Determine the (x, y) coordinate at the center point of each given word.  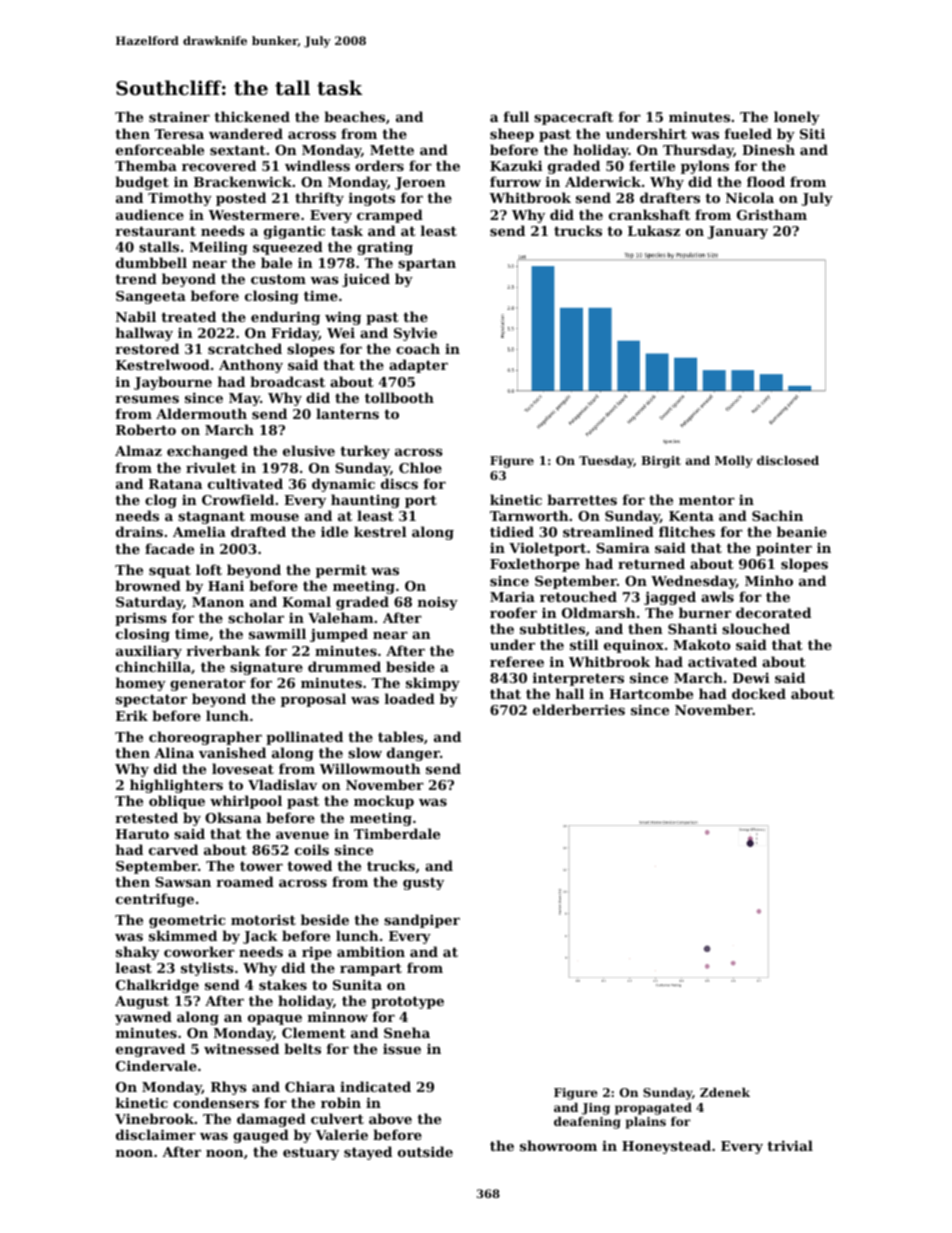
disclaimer (156, 1134)
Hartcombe (651, 693)
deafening (587, 1123)
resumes (147, 399)
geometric (187, 921)
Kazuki (516, 165)
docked (759, 693)
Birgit (661, 462)
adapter (418, 366)
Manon (218, 602)
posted (241, 199)
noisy (438, 603)
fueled (748, 133)
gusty (423, 883)
